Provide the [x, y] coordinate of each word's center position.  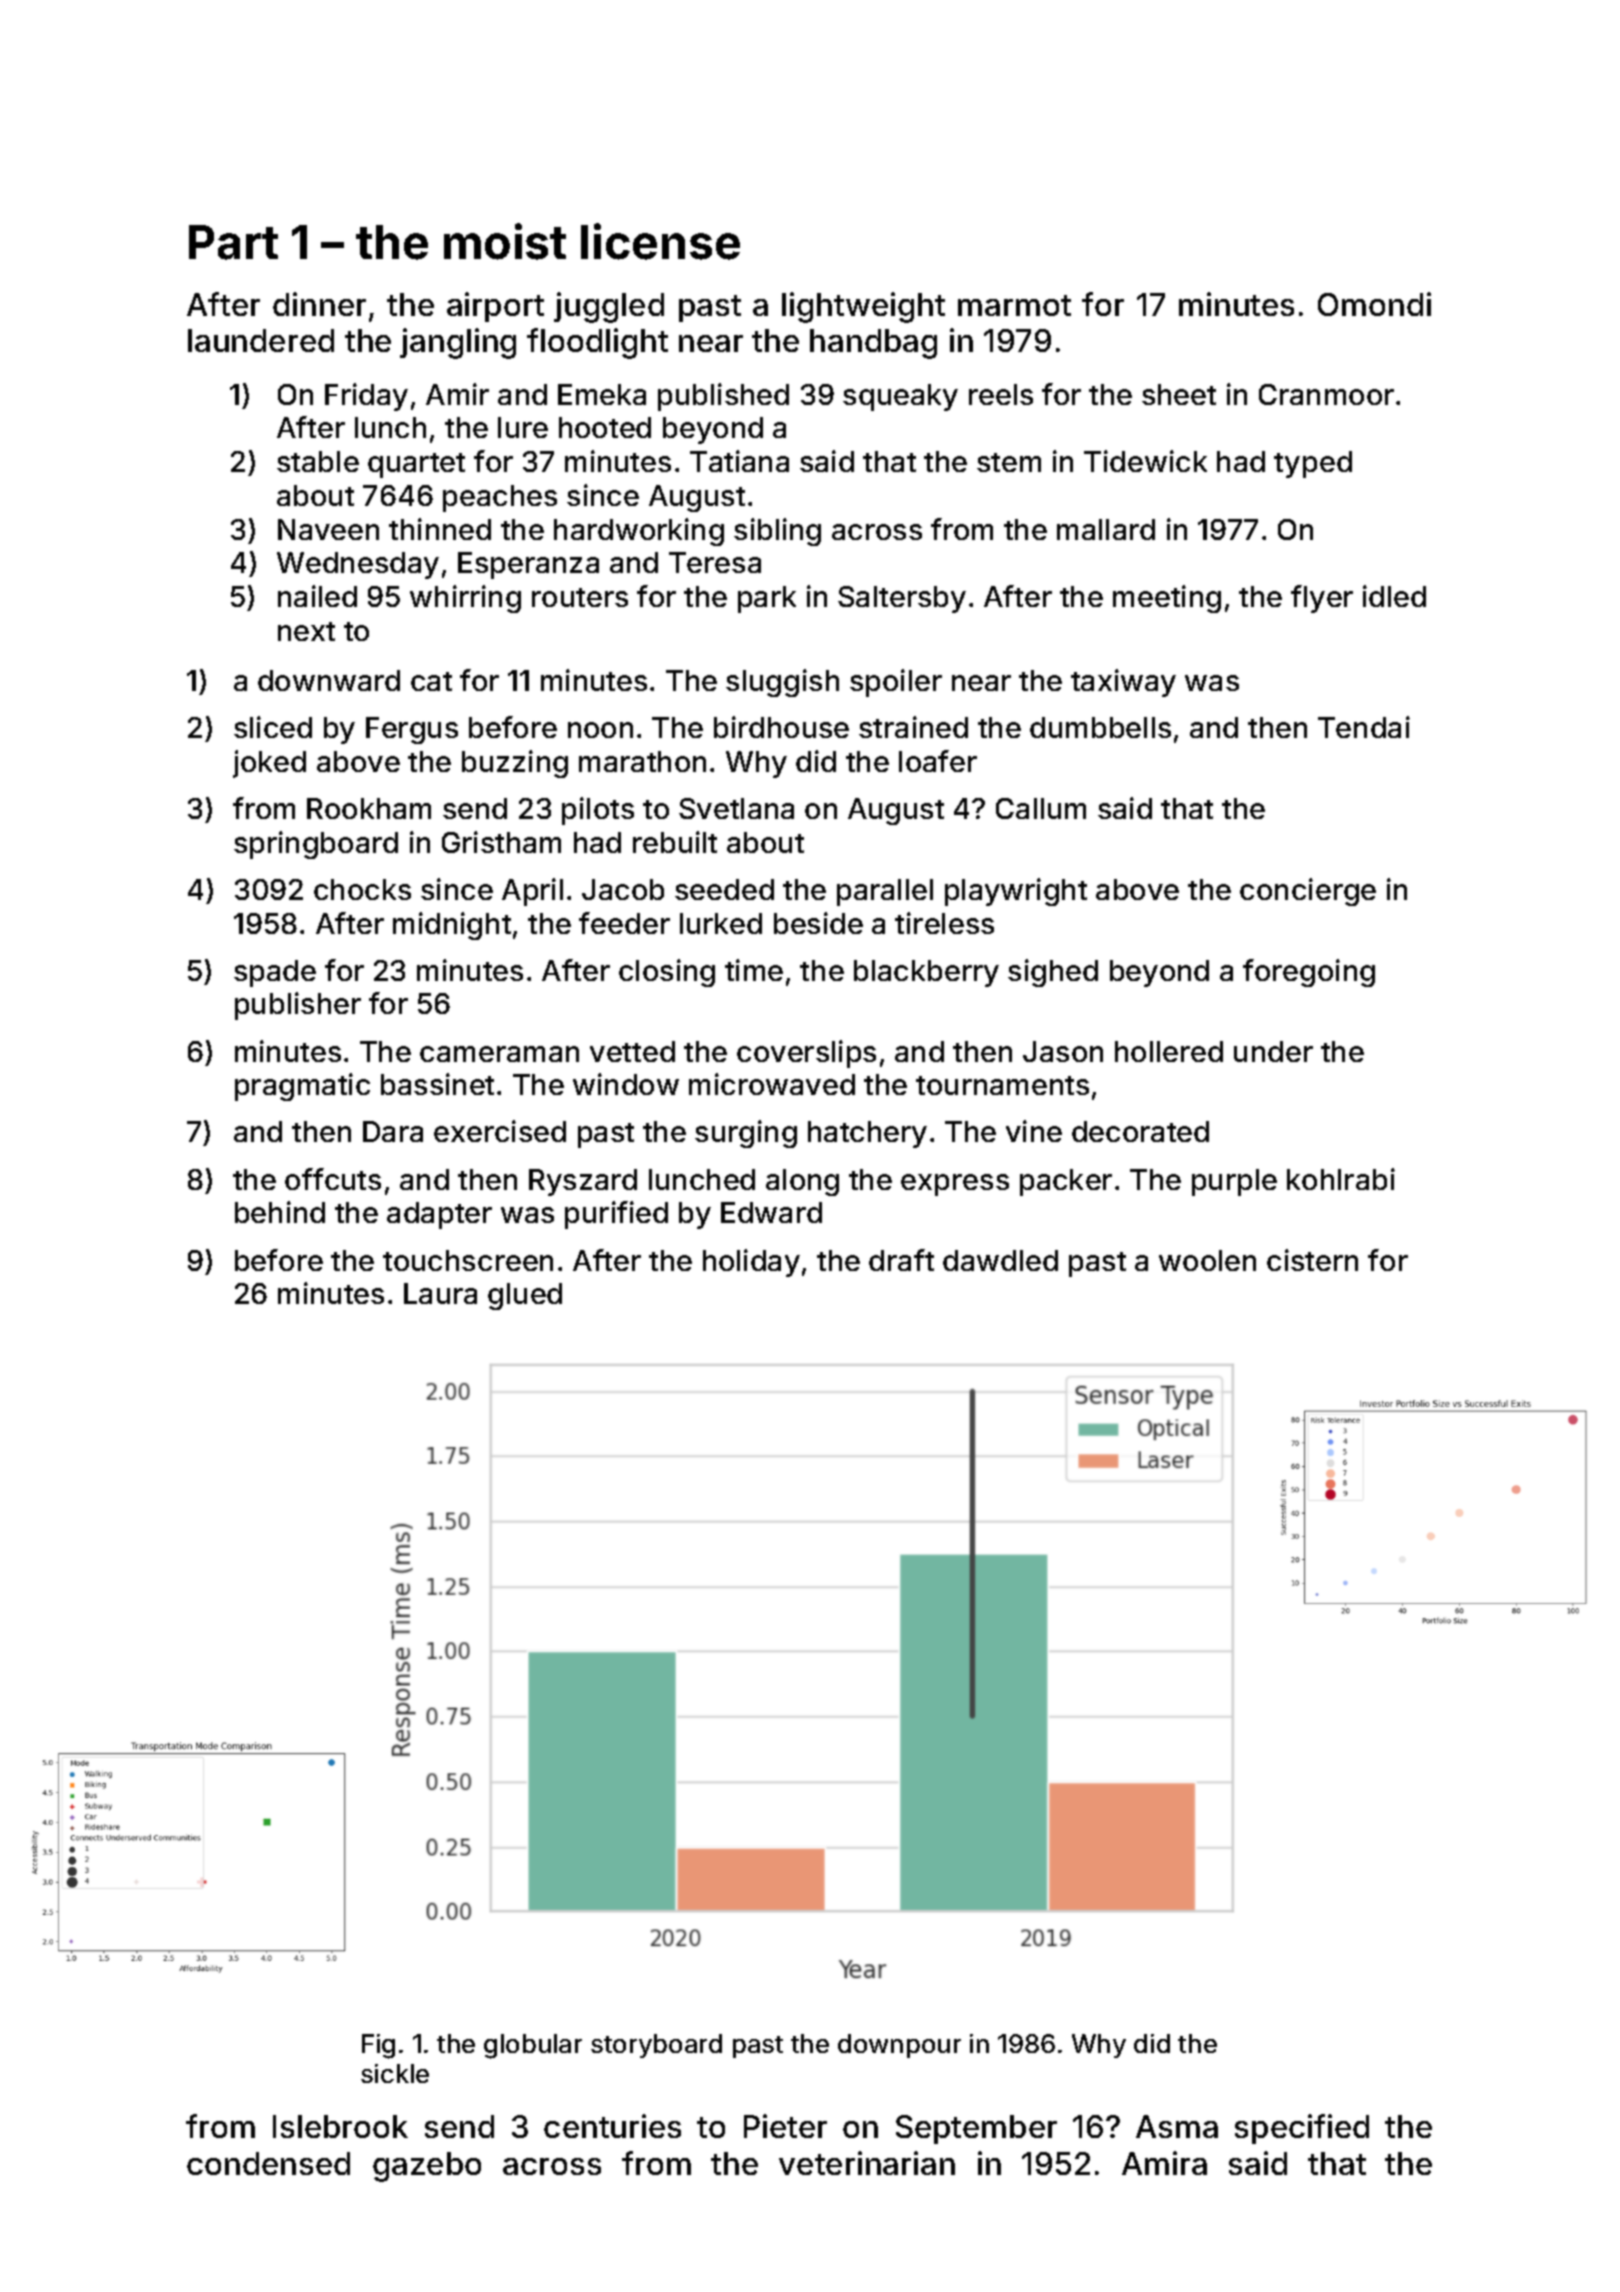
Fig [378, 2046]
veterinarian [867, 2163]
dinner [319, 304]
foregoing [1309, 973]
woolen [1207, 1260]
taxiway [1123, 683]
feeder [624, 923]
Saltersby [902, 599]
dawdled [1000, 1260]
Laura [440, 1293]
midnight [452, 926]
